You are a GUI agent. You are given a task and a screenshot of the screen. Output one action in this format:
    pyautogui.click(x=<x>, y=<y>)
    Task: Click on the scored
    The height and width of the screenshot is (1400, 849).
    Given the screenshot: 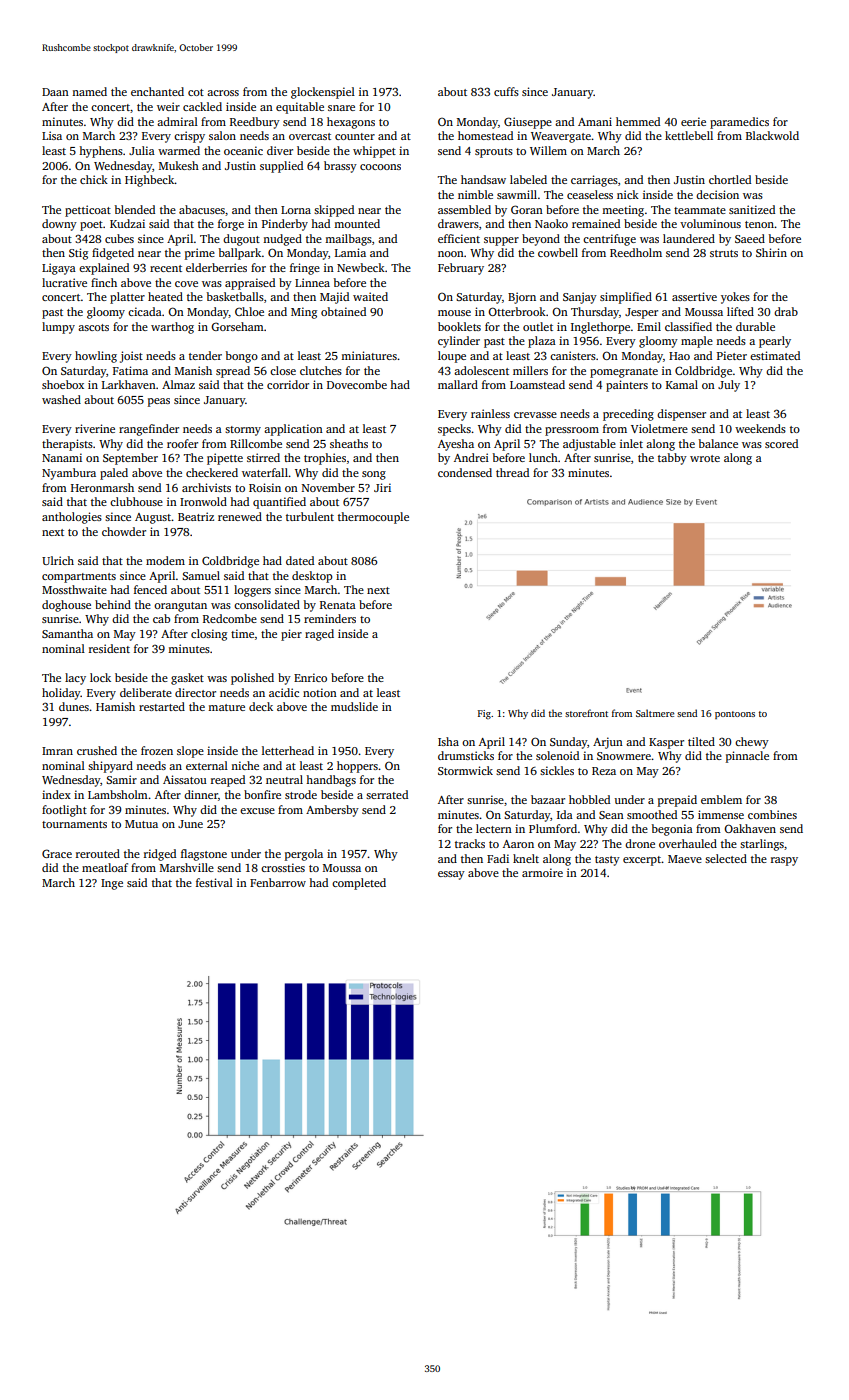 What is the action you would take?
    pyautogui.click(x=781, y=443)
